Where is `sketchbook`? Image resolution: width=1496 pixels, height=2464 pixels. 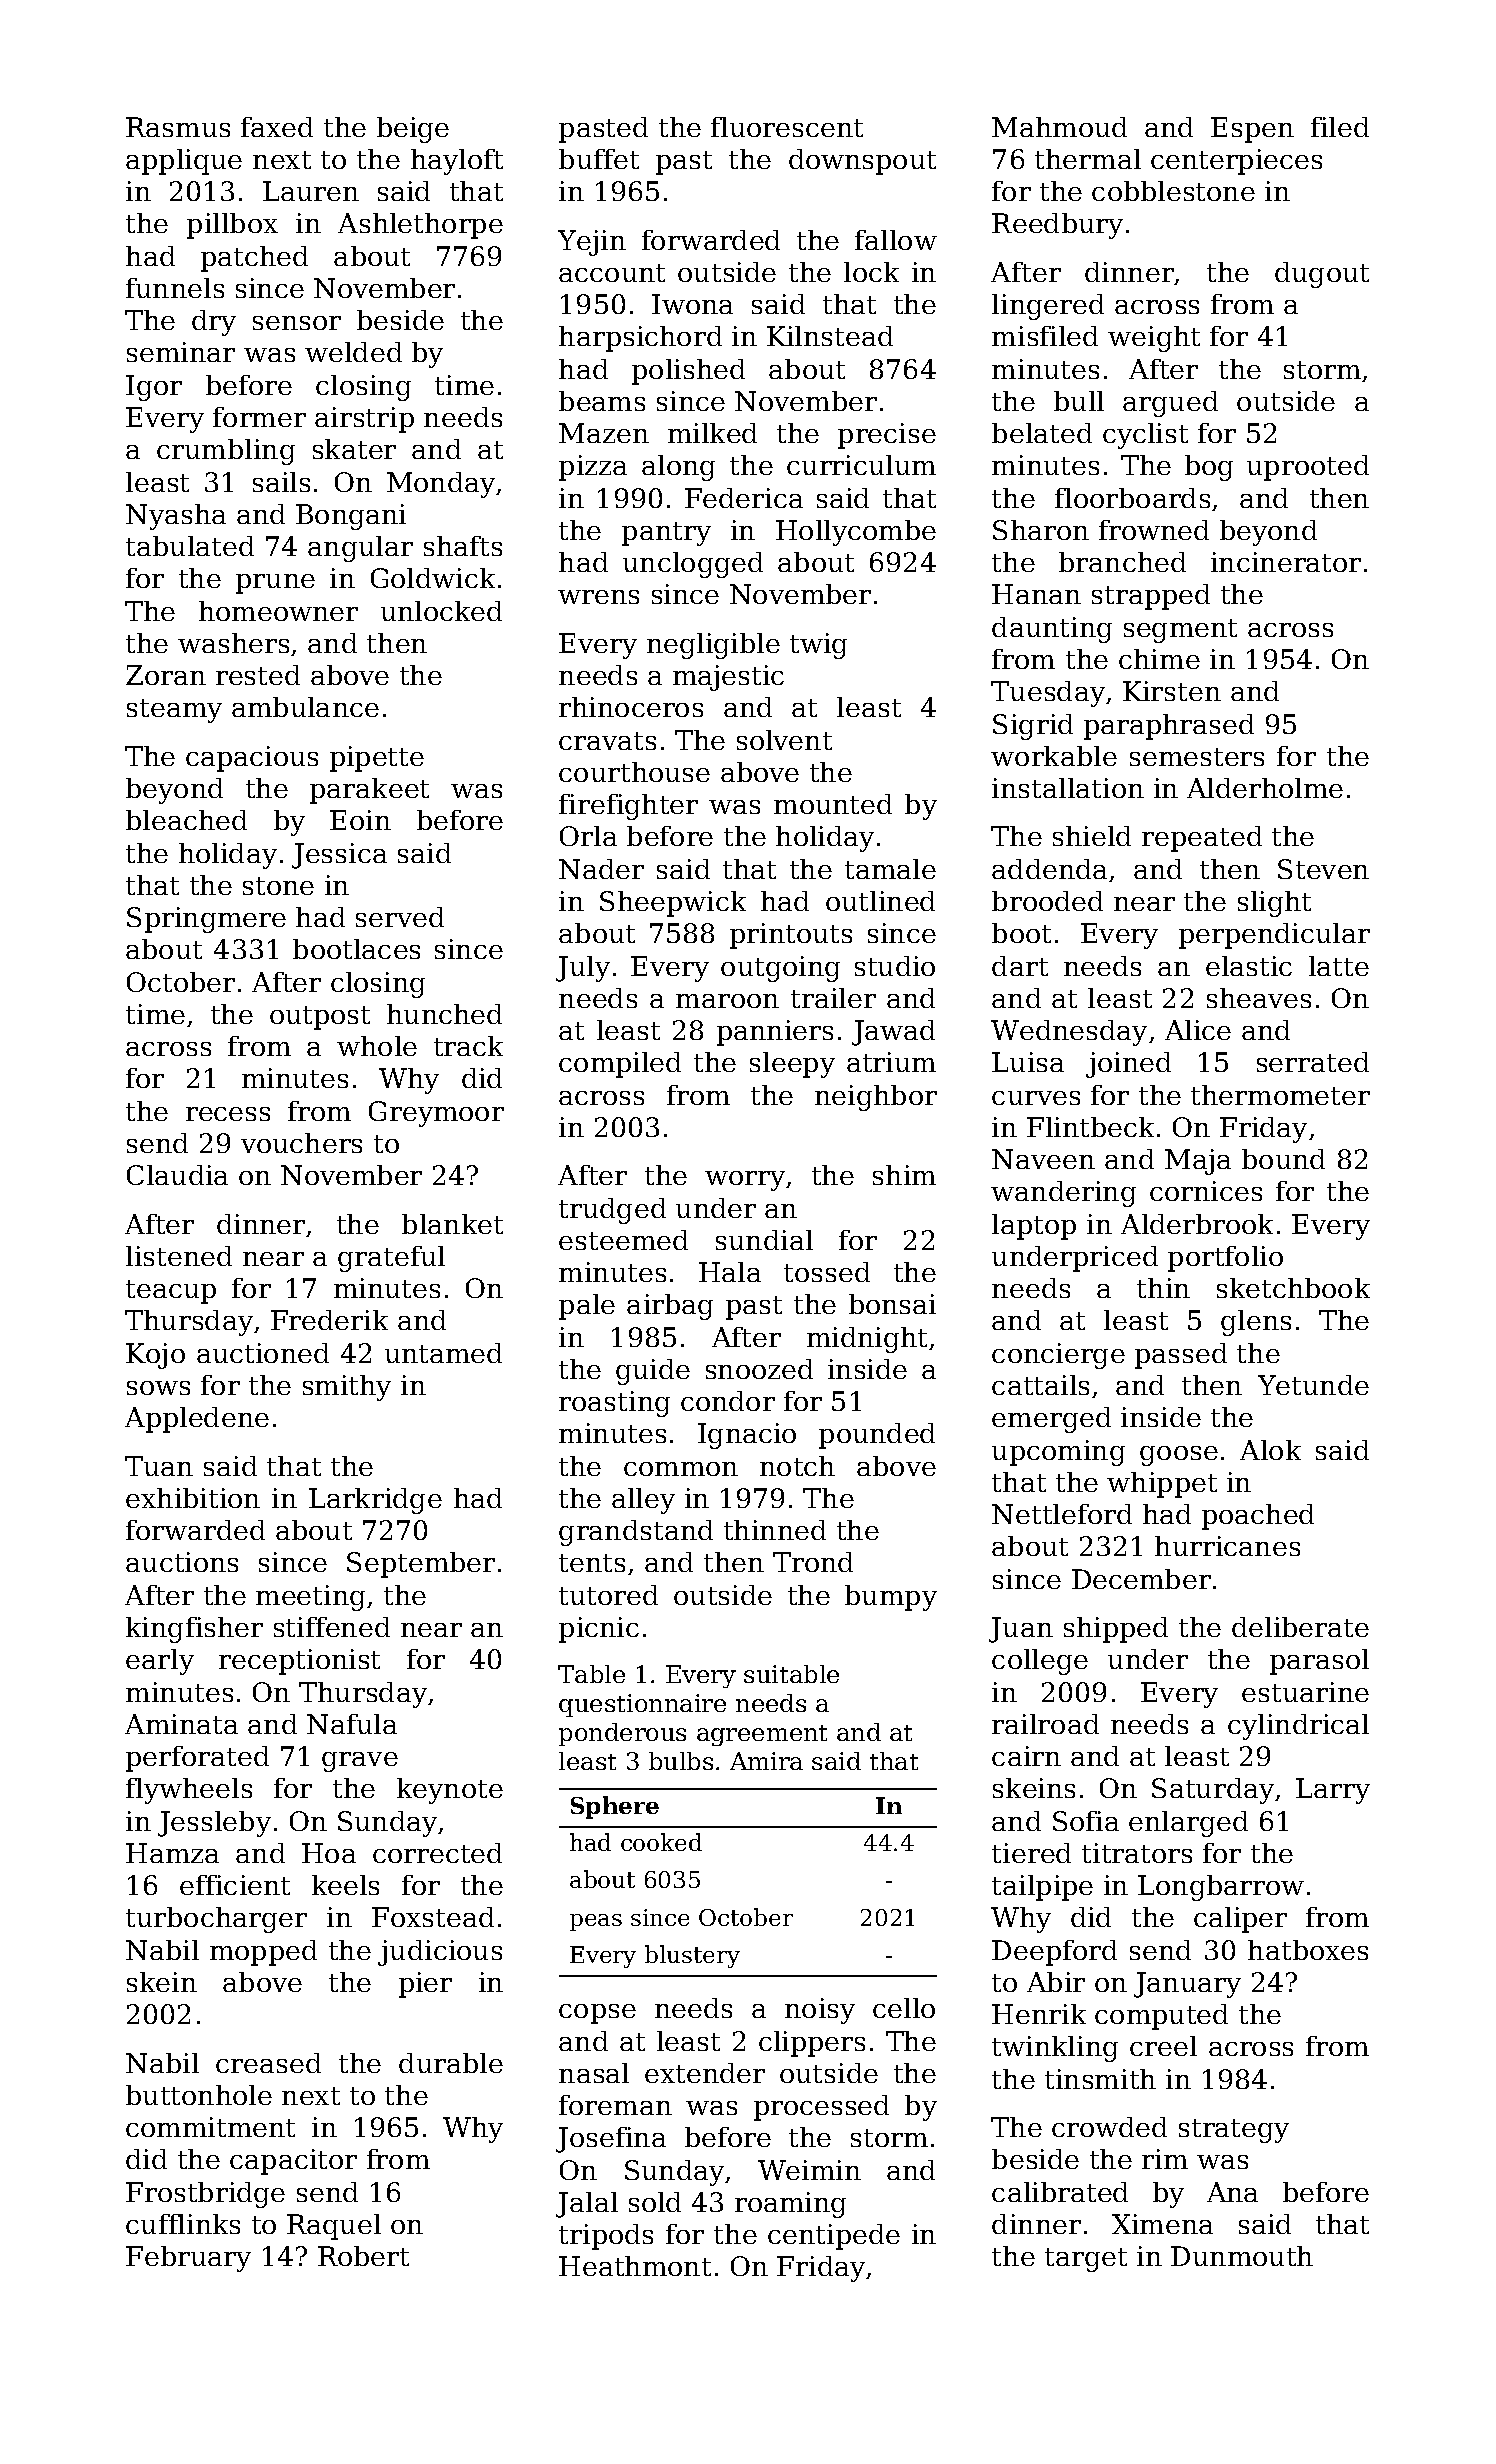
sketchbook is located at coordinates (1293, 1288).
